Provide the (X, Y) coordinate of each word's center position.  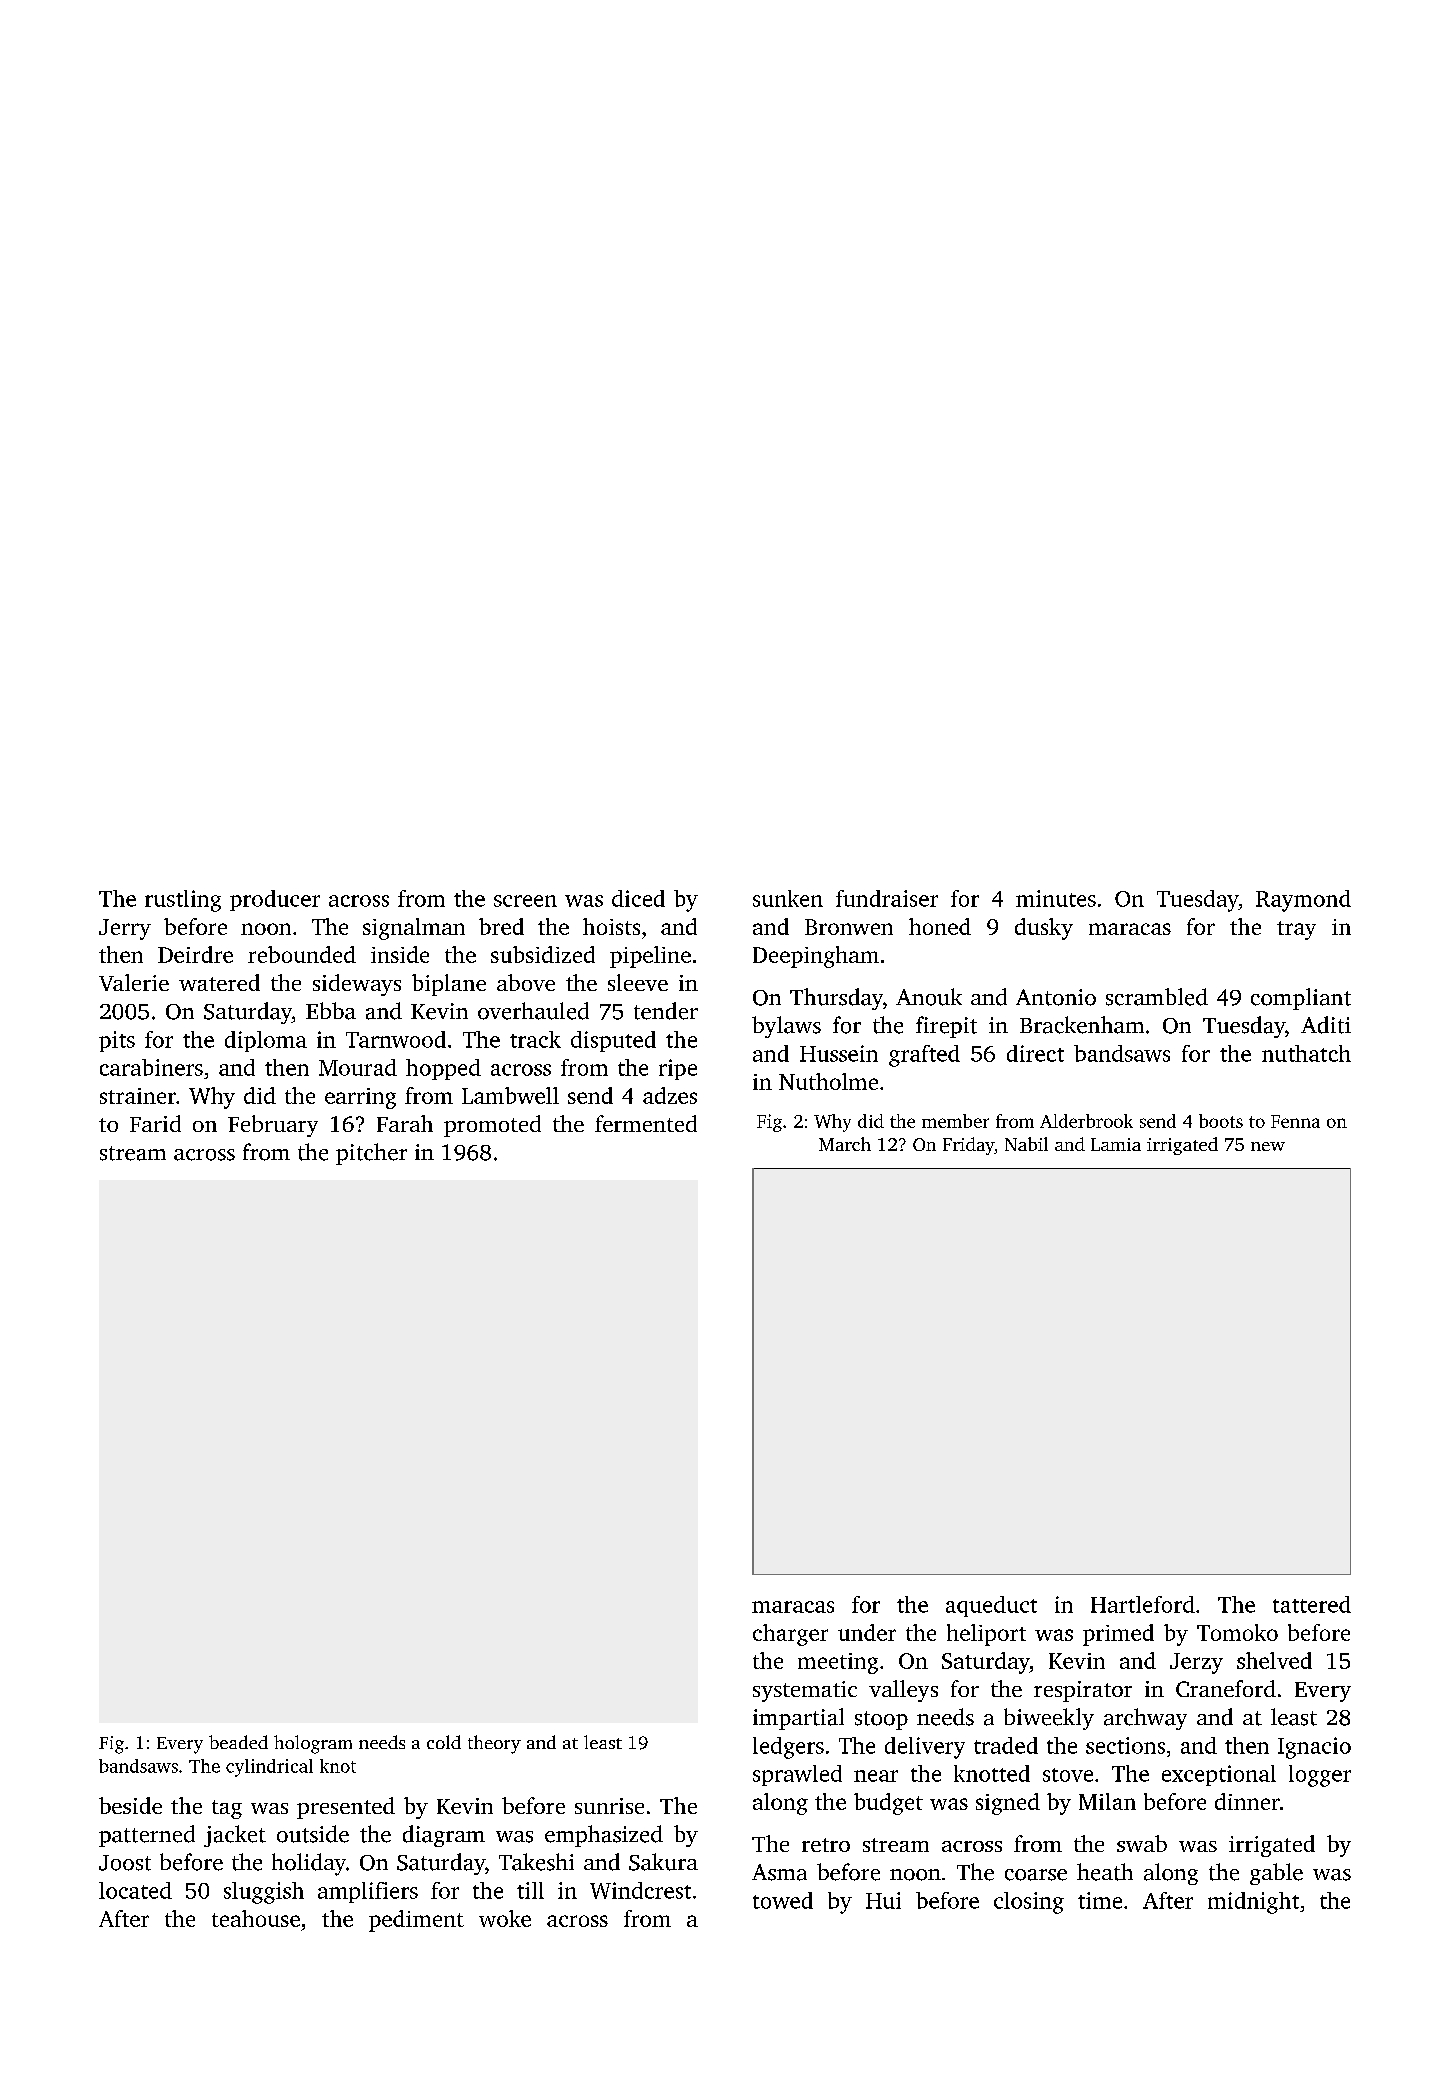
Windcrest (640, 1890)
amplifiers (368, 1892)
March (845, 1144)
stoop (881, 1720)
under (867, 1632)
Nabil (1026, 1144)
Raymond (1303, 901)
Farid (155, 1123)
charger (790, 1635)
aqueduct (991, 1606)
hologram (313, 1744)
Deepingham (816, 957)
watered (219, 982)
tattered (1312, 1604)
